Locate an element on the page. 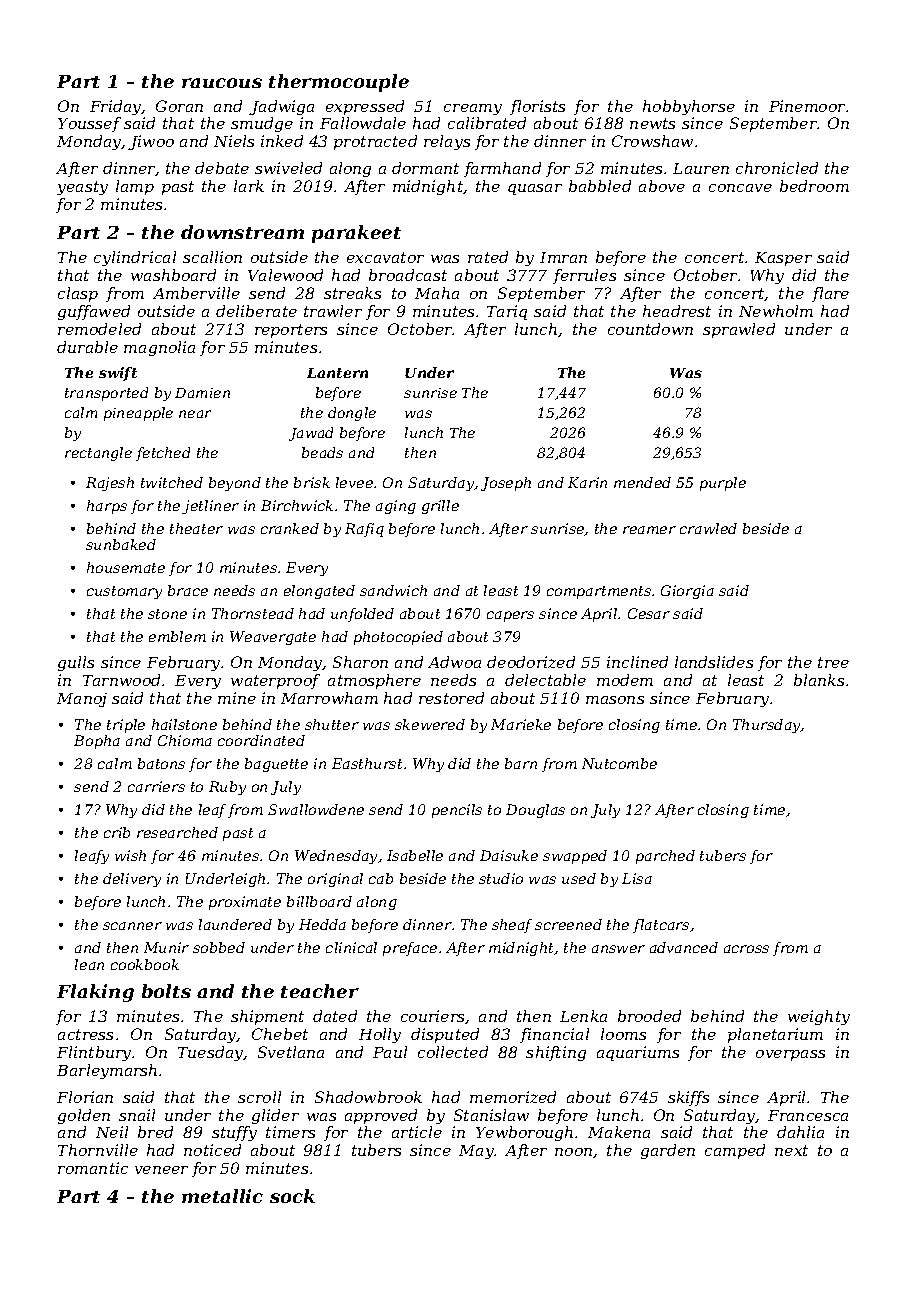  Fallowdale is located at coordinates (363, 123).
